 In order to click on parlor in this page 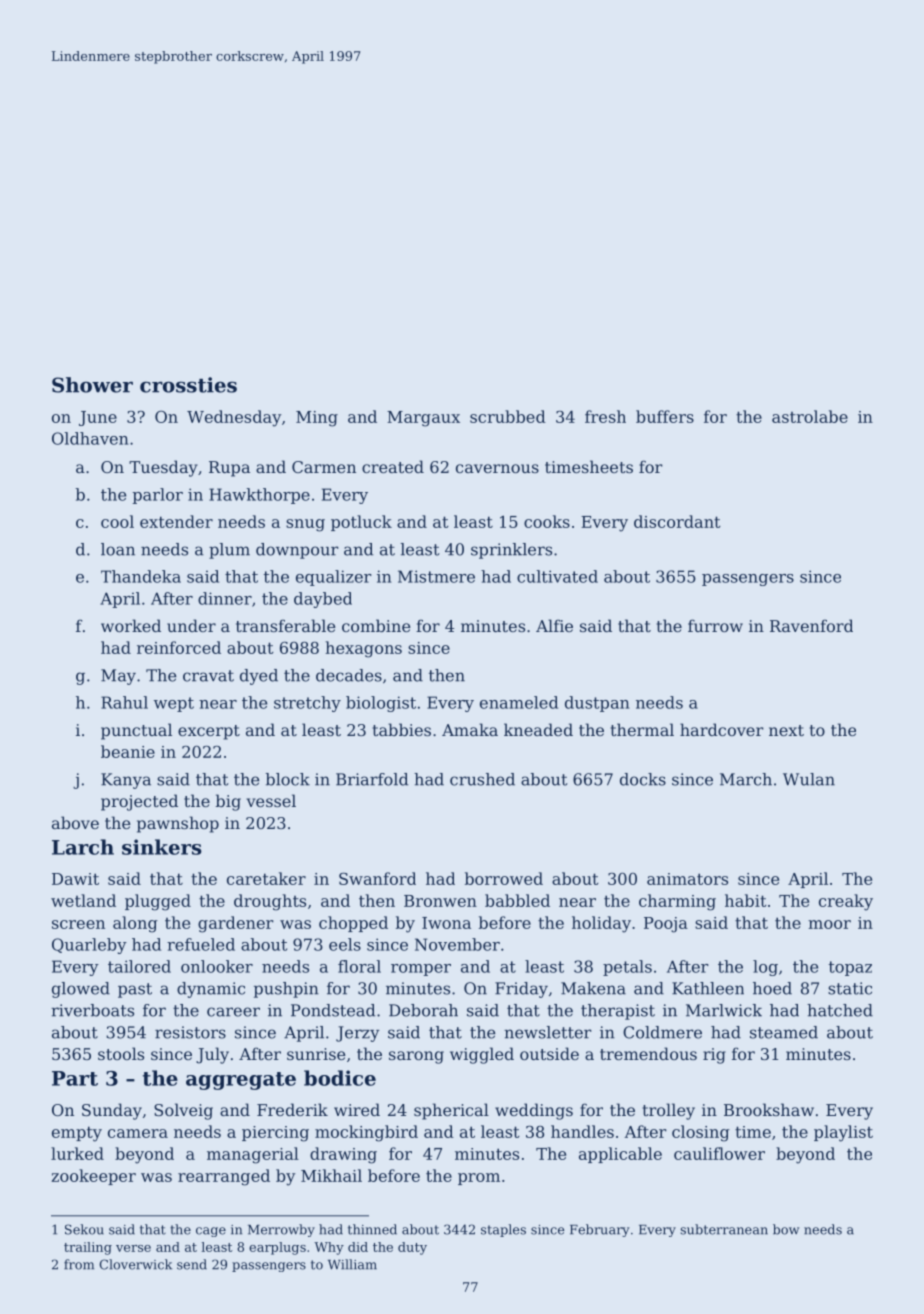, I will do `click(158, 496)`.
